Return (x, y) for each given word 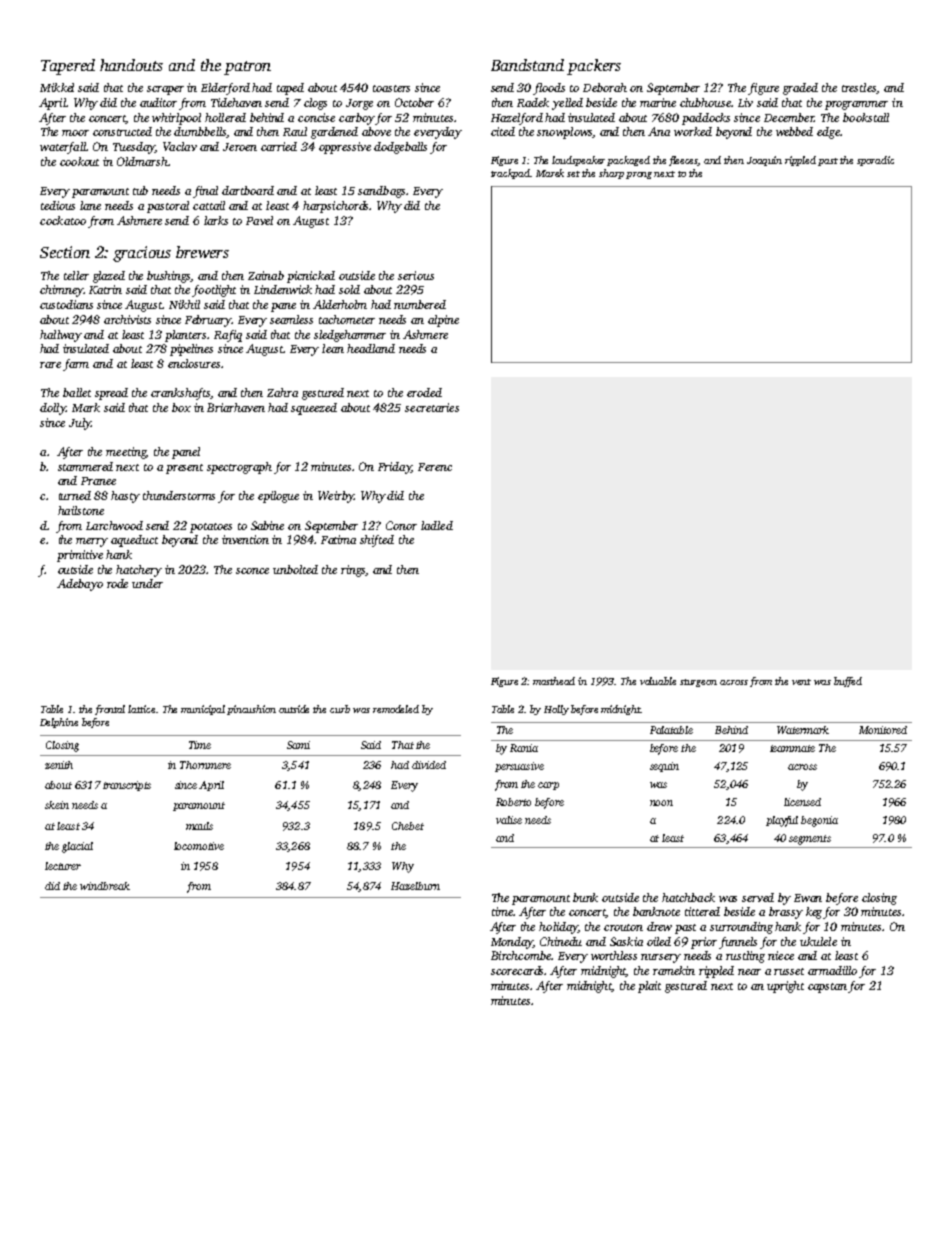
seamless (291, 319)
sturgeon (698, 683)
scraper (165, 90)
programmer (856, 105)
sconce (252, 571)
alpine (443, 321)
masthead (554, 681)
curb (340, 709)
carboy (357, 119)
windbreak (105, 886)
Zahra (282, 392)
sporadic (875, 161)
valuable (658, 681)
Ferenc (435, 467)
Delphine (59, 723)
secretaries (432, 407)
